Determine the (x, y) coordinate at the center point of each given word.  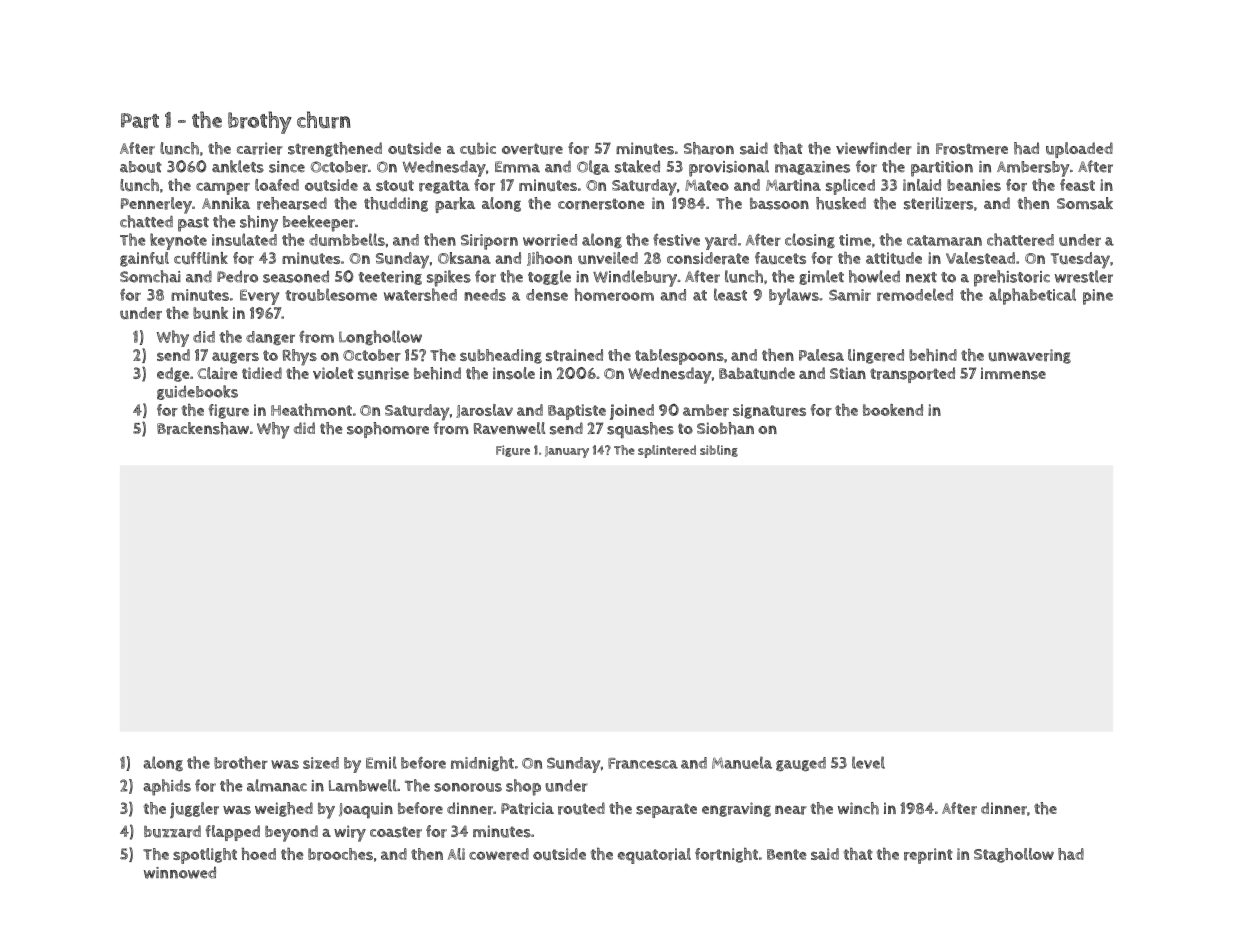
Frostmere (972, 149)
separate (666, 810)
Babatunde (757, 373)
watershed (420, 294)
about (141, 167)
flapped (232, 833)
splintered (667, 451)
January (567, 452)
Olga (593, 167)
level (868, 762)
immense (1013, 373)
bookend (893, 410)
